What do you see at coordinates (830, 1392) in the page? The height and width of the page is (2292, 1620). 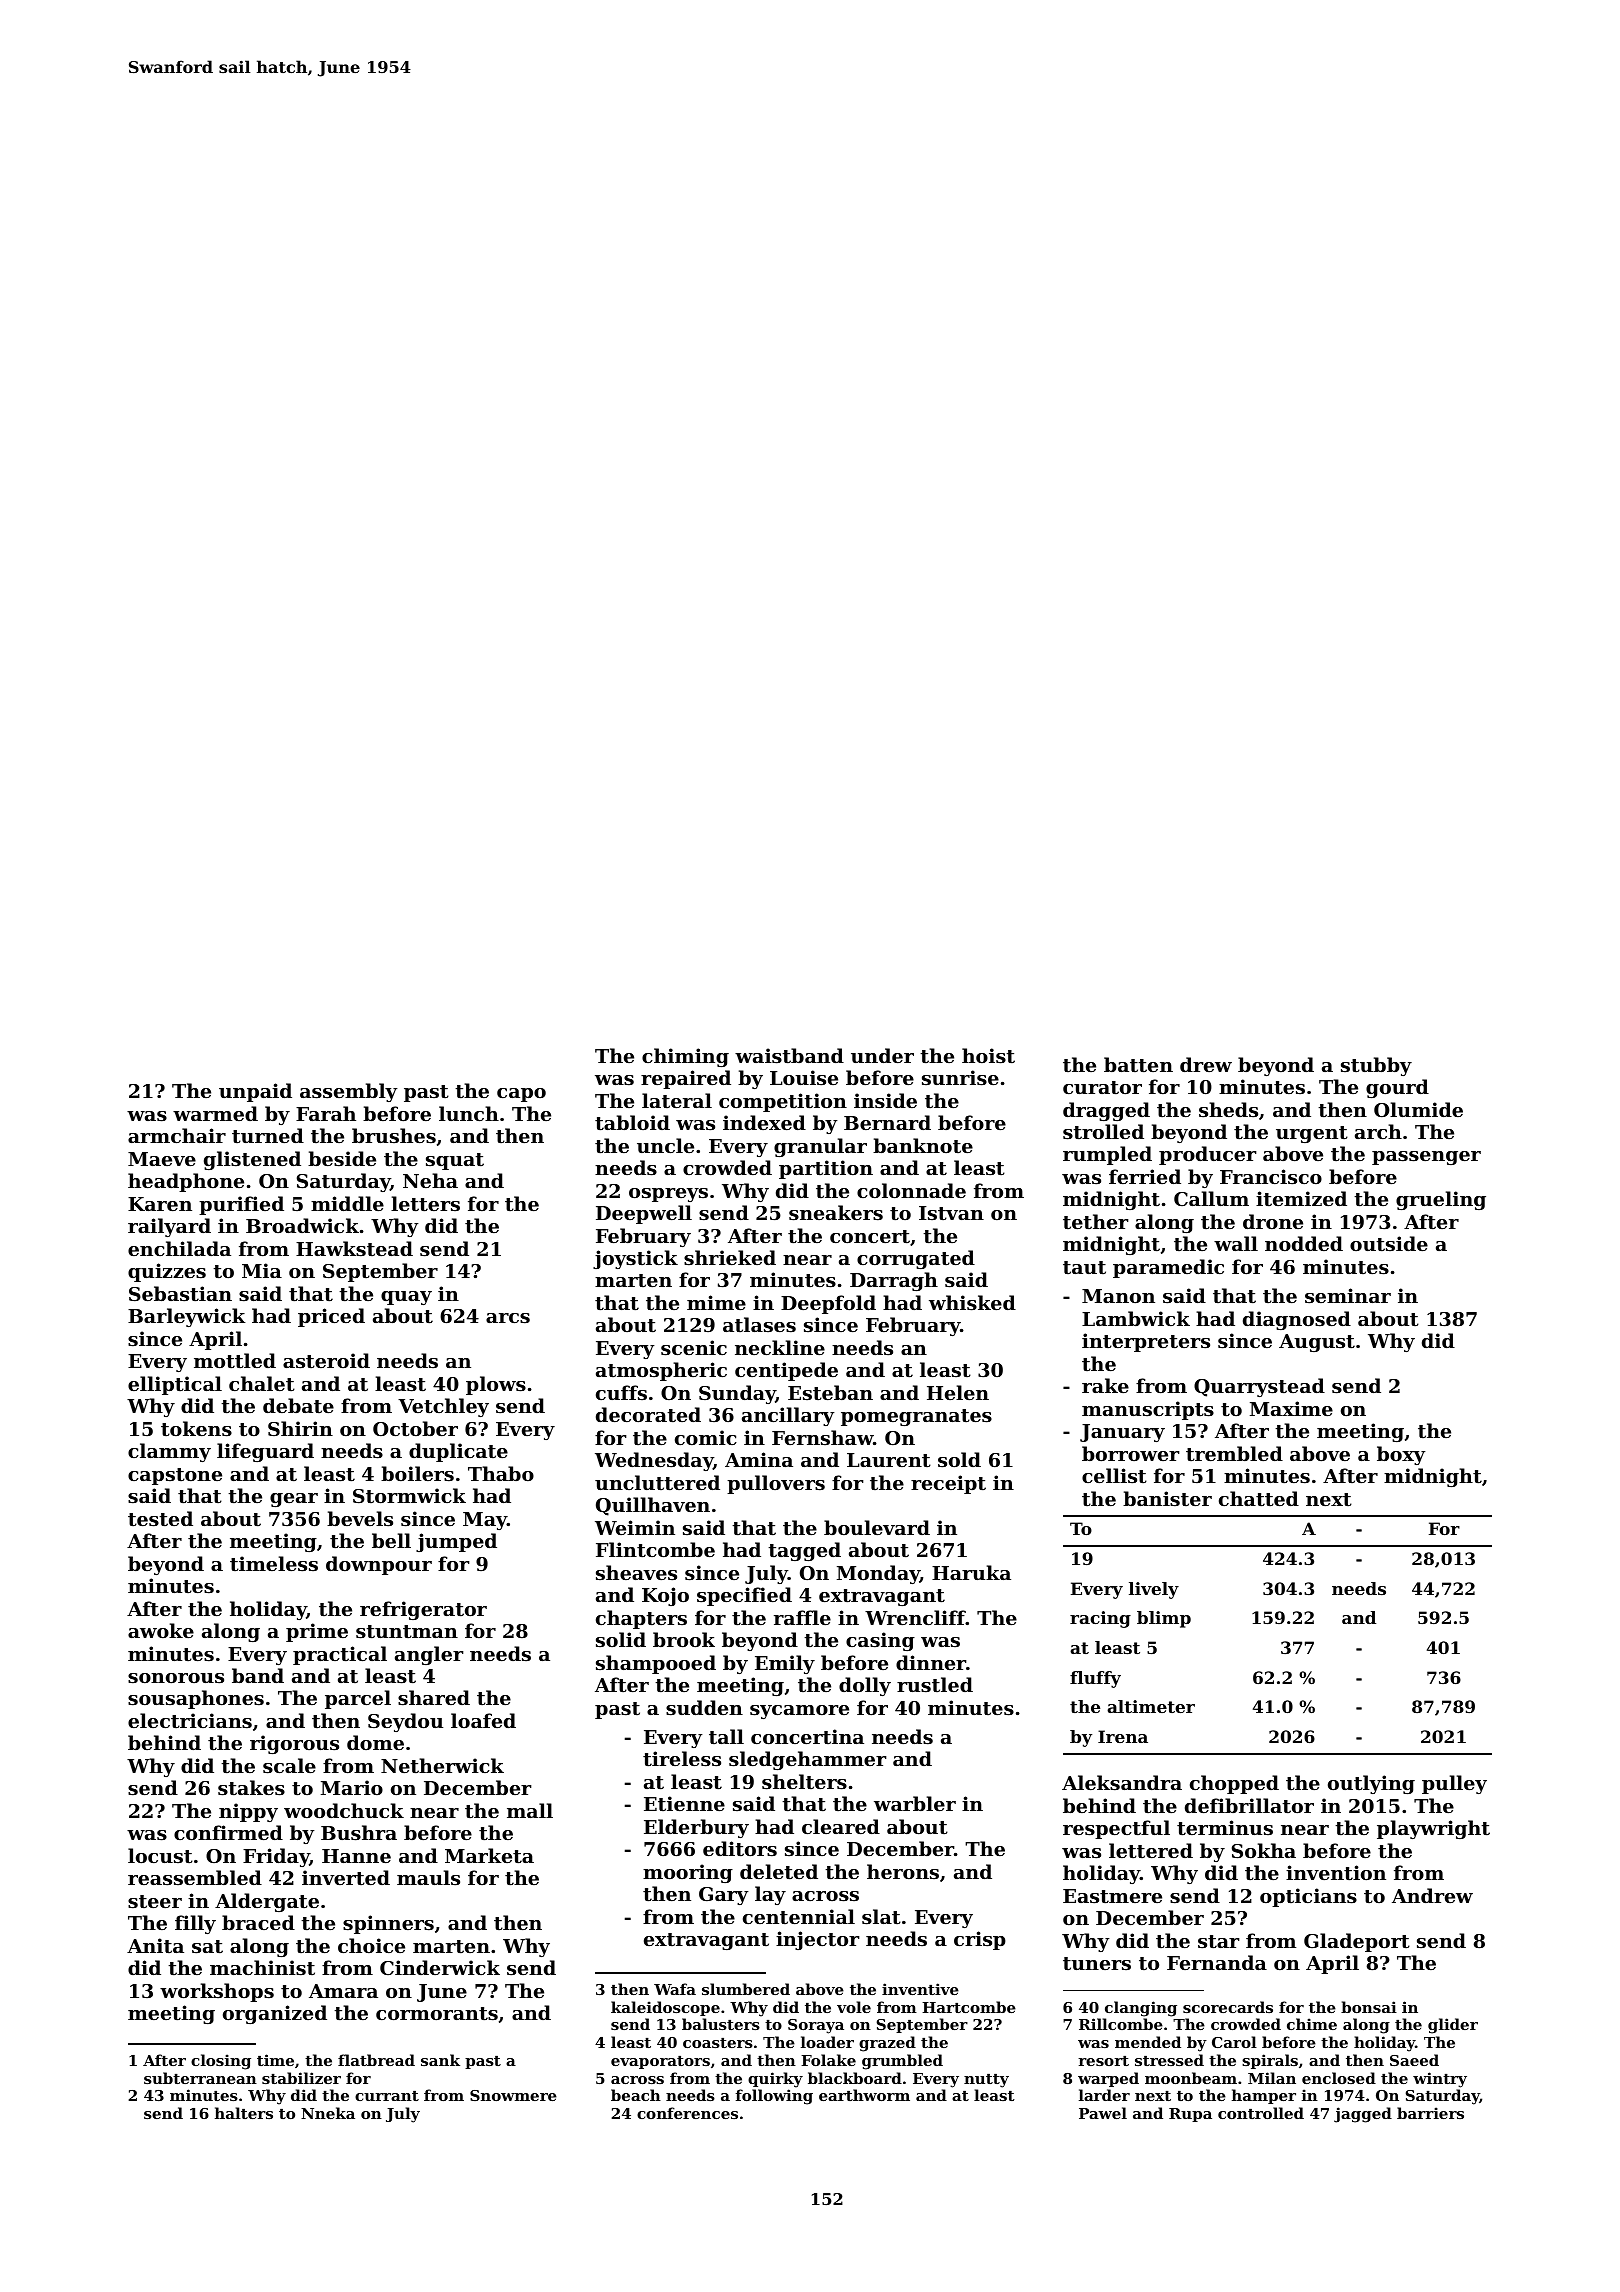 I see `Esteban` at bounding box center [830, 1392].
